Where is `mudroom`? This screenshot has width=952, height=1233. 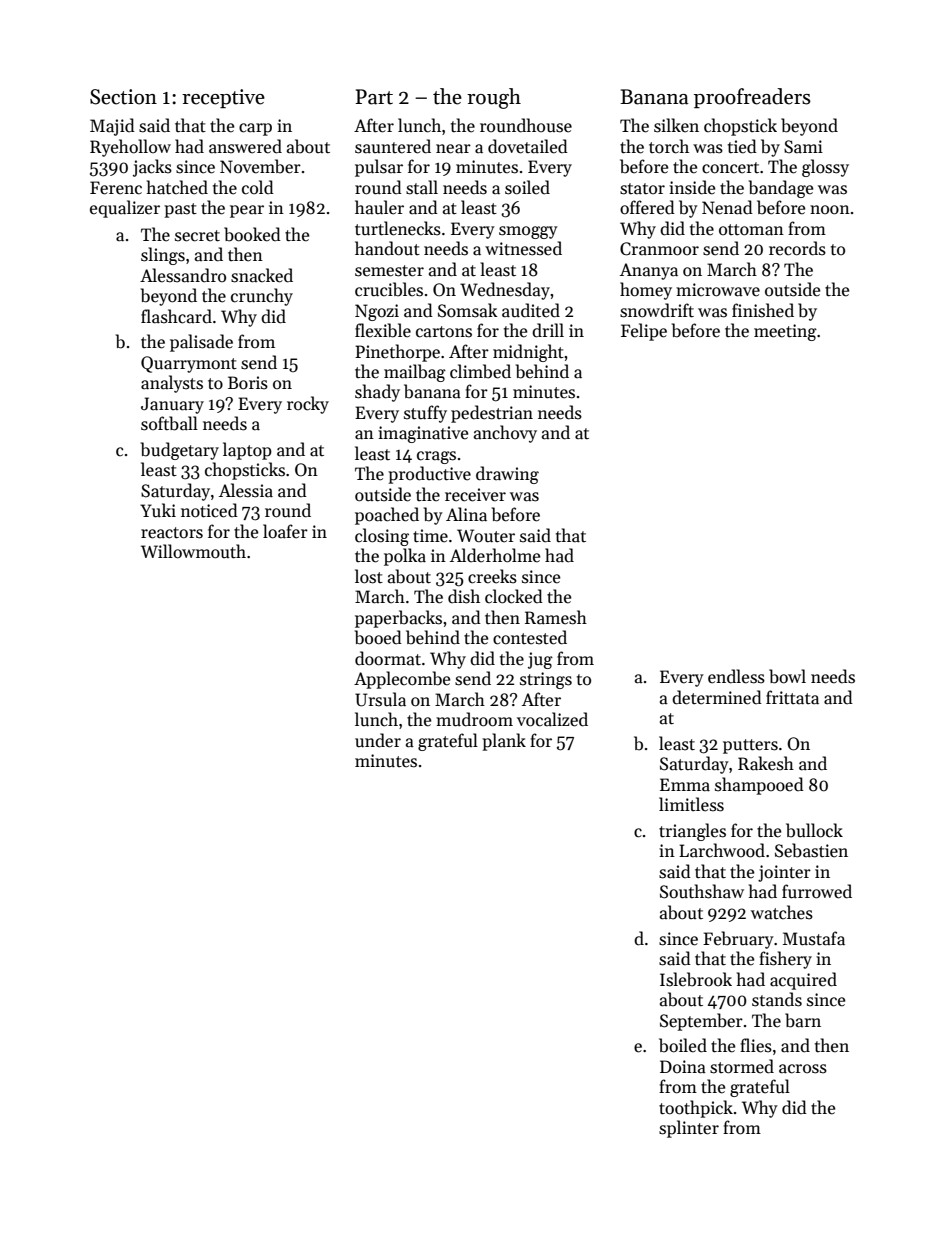
mudroom is located at coordinates (474, 719).
